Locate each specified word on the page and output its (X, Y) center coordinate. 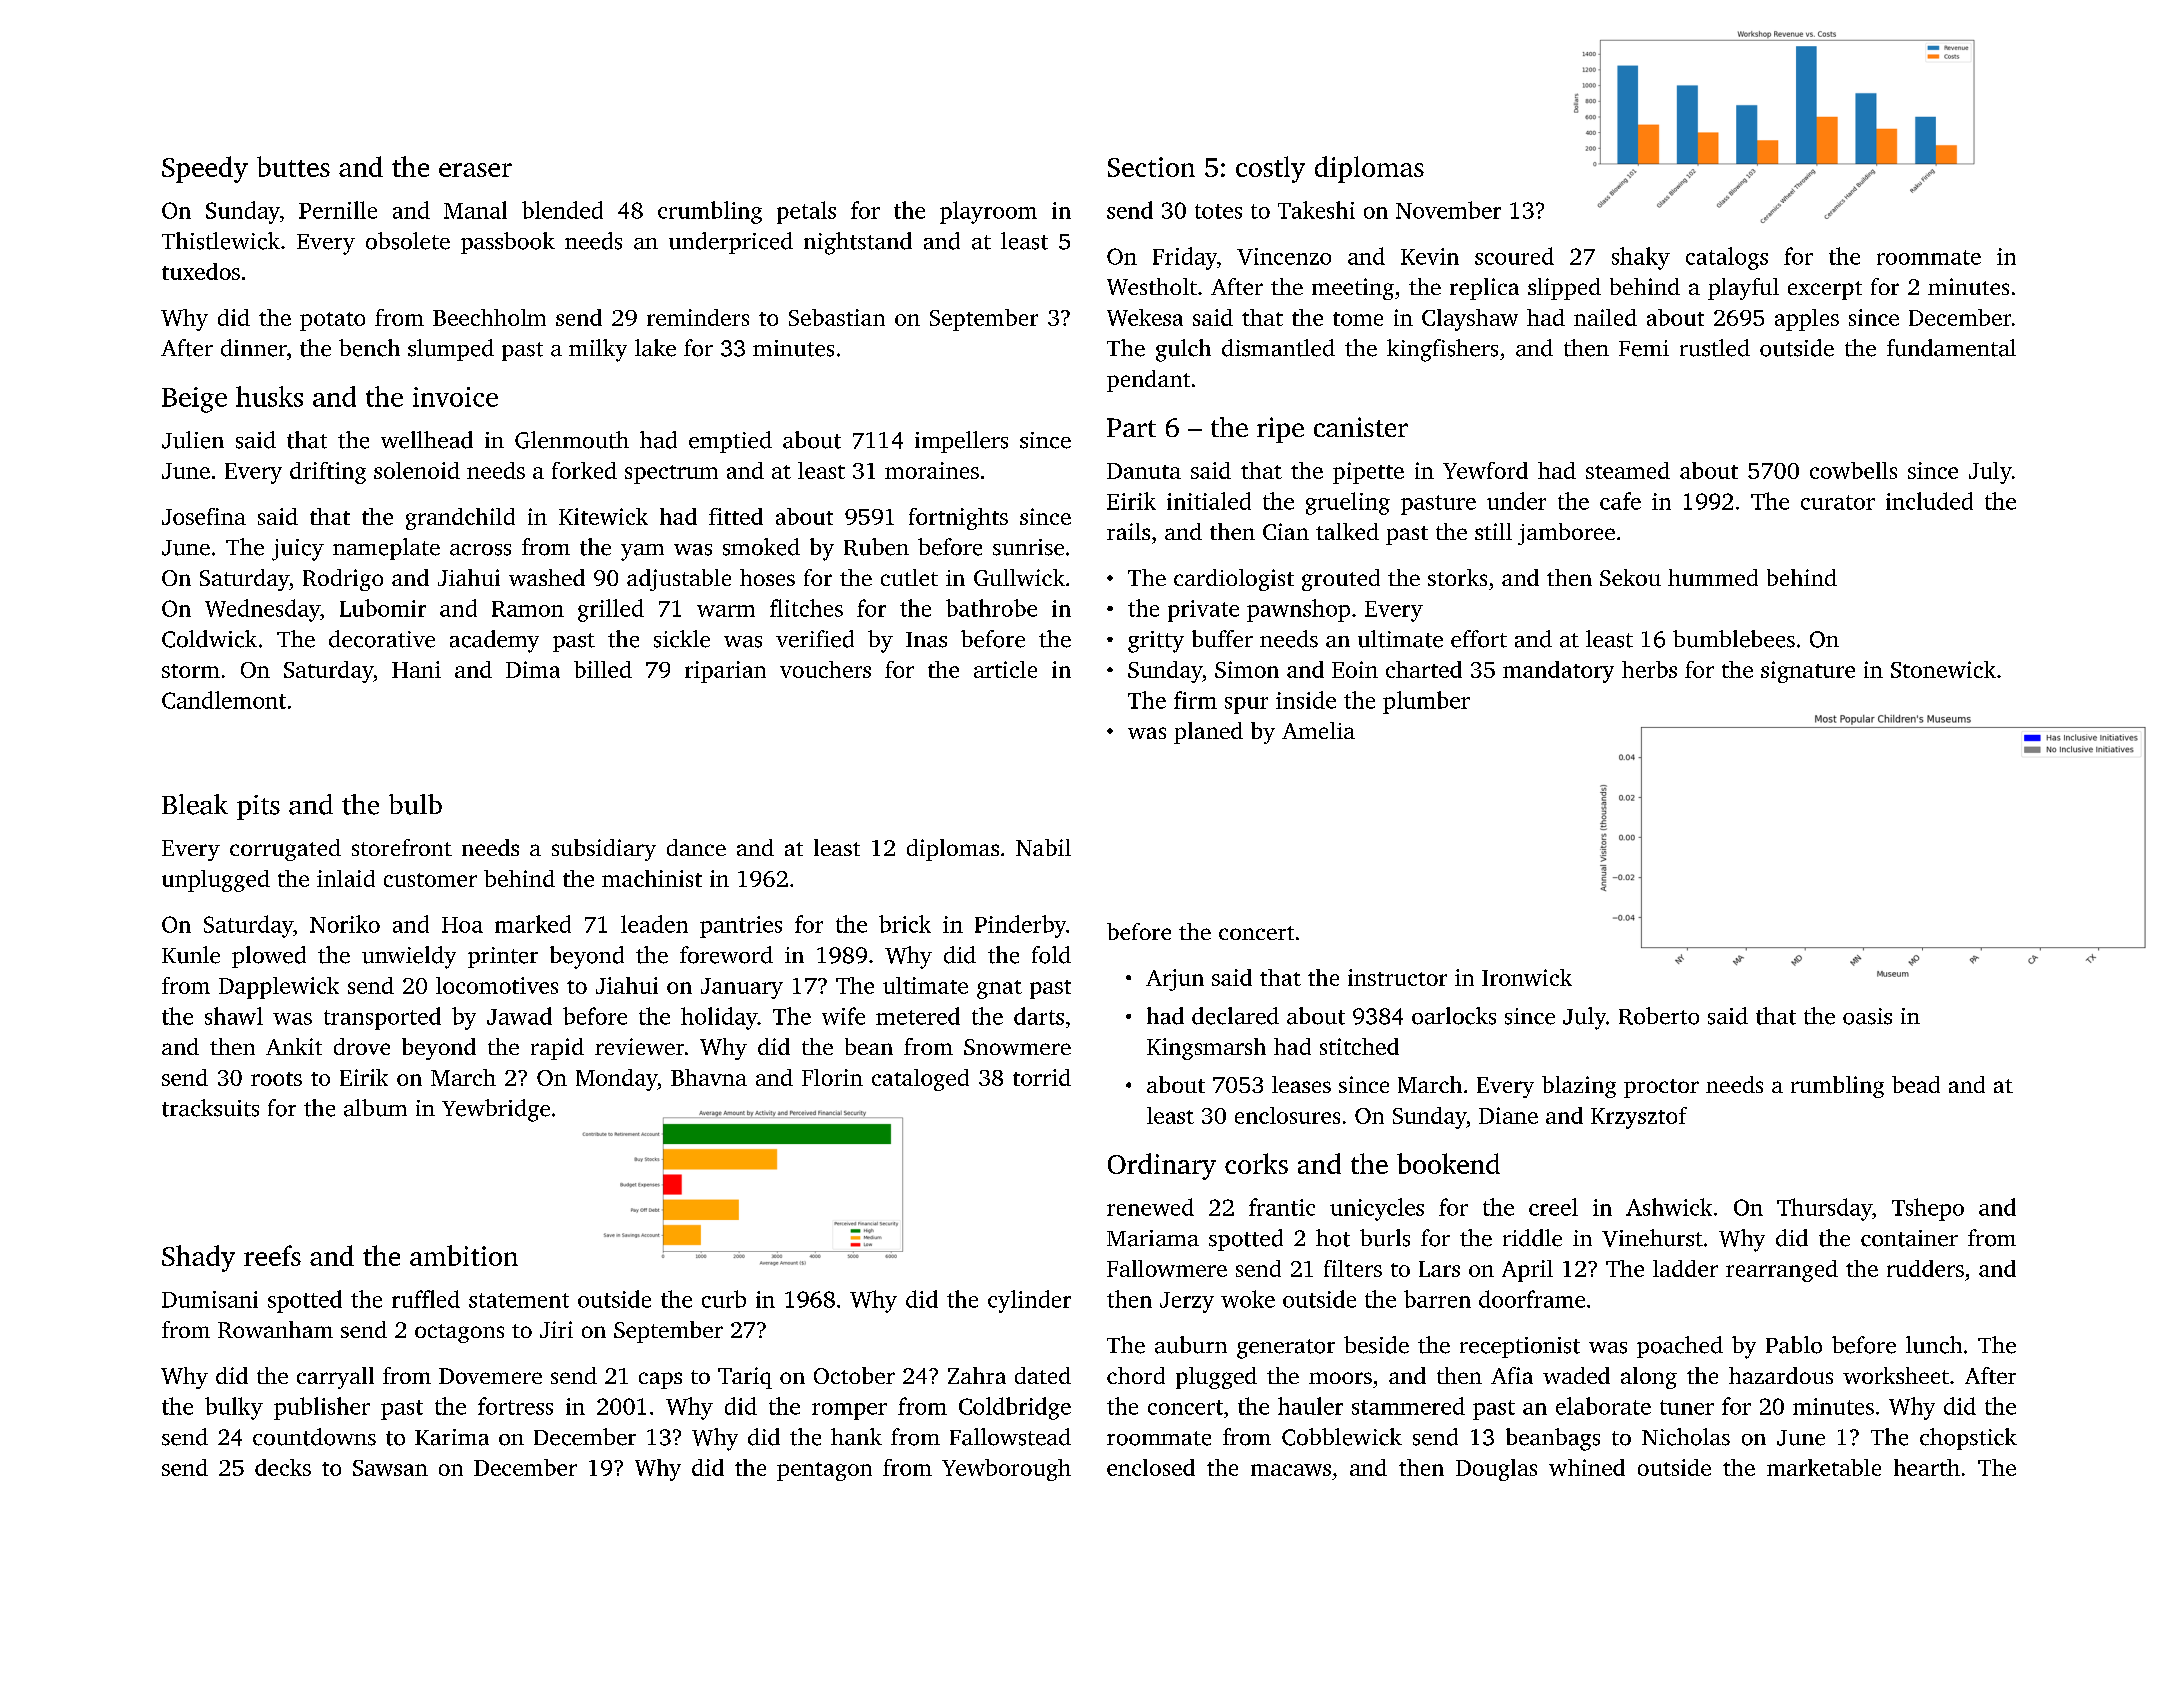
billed (603, 669)
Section (1151, 167)
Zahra (977, 1375)
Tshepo (1928, 1209)
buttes (293, 166)
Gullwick (1019, 577)
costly (1270, 169)
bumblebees (1734, 639)
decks (283, 1467)
